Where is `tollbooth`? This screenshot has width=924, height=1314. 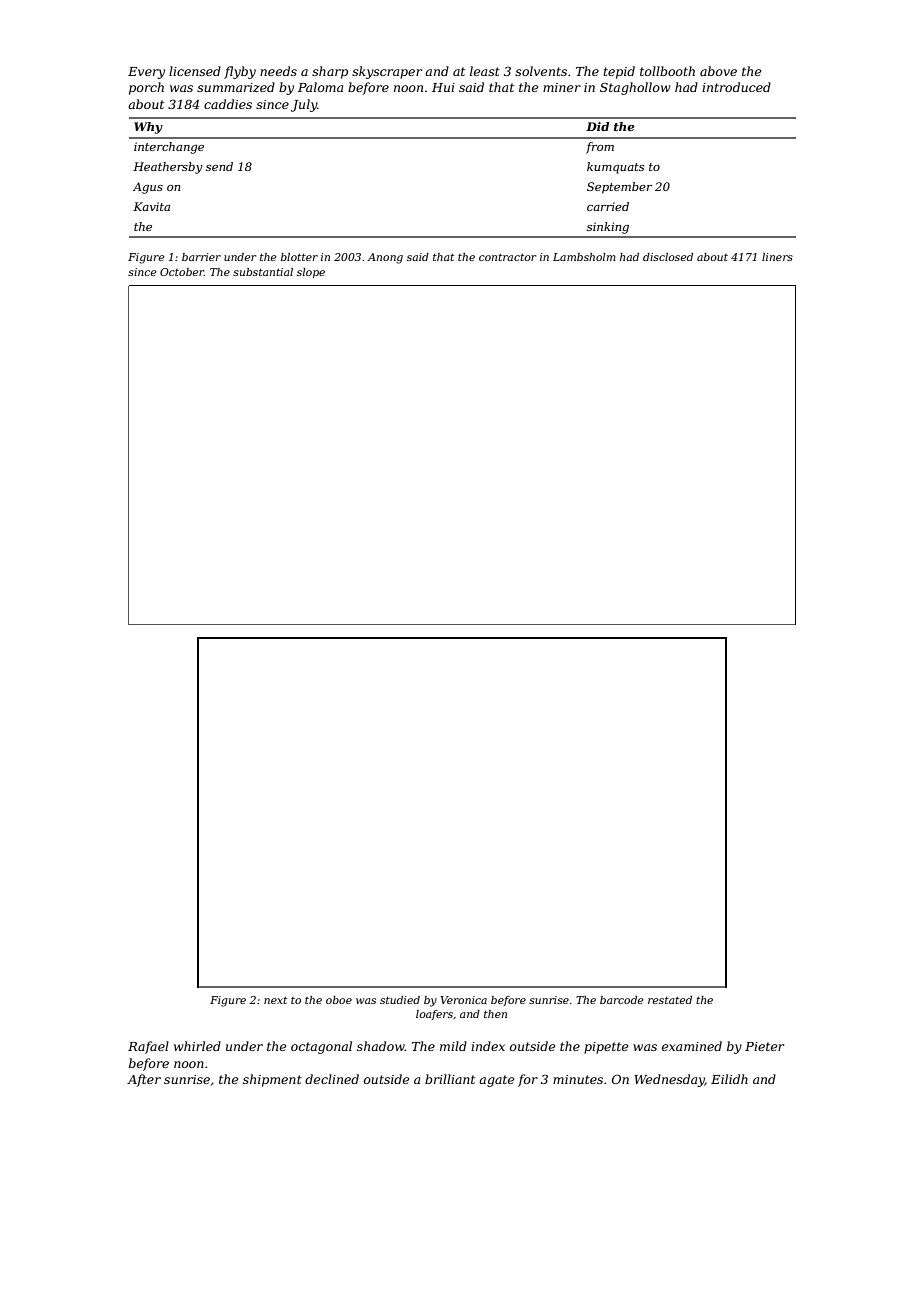 tollbooth is located at coordinates (667, 71).
